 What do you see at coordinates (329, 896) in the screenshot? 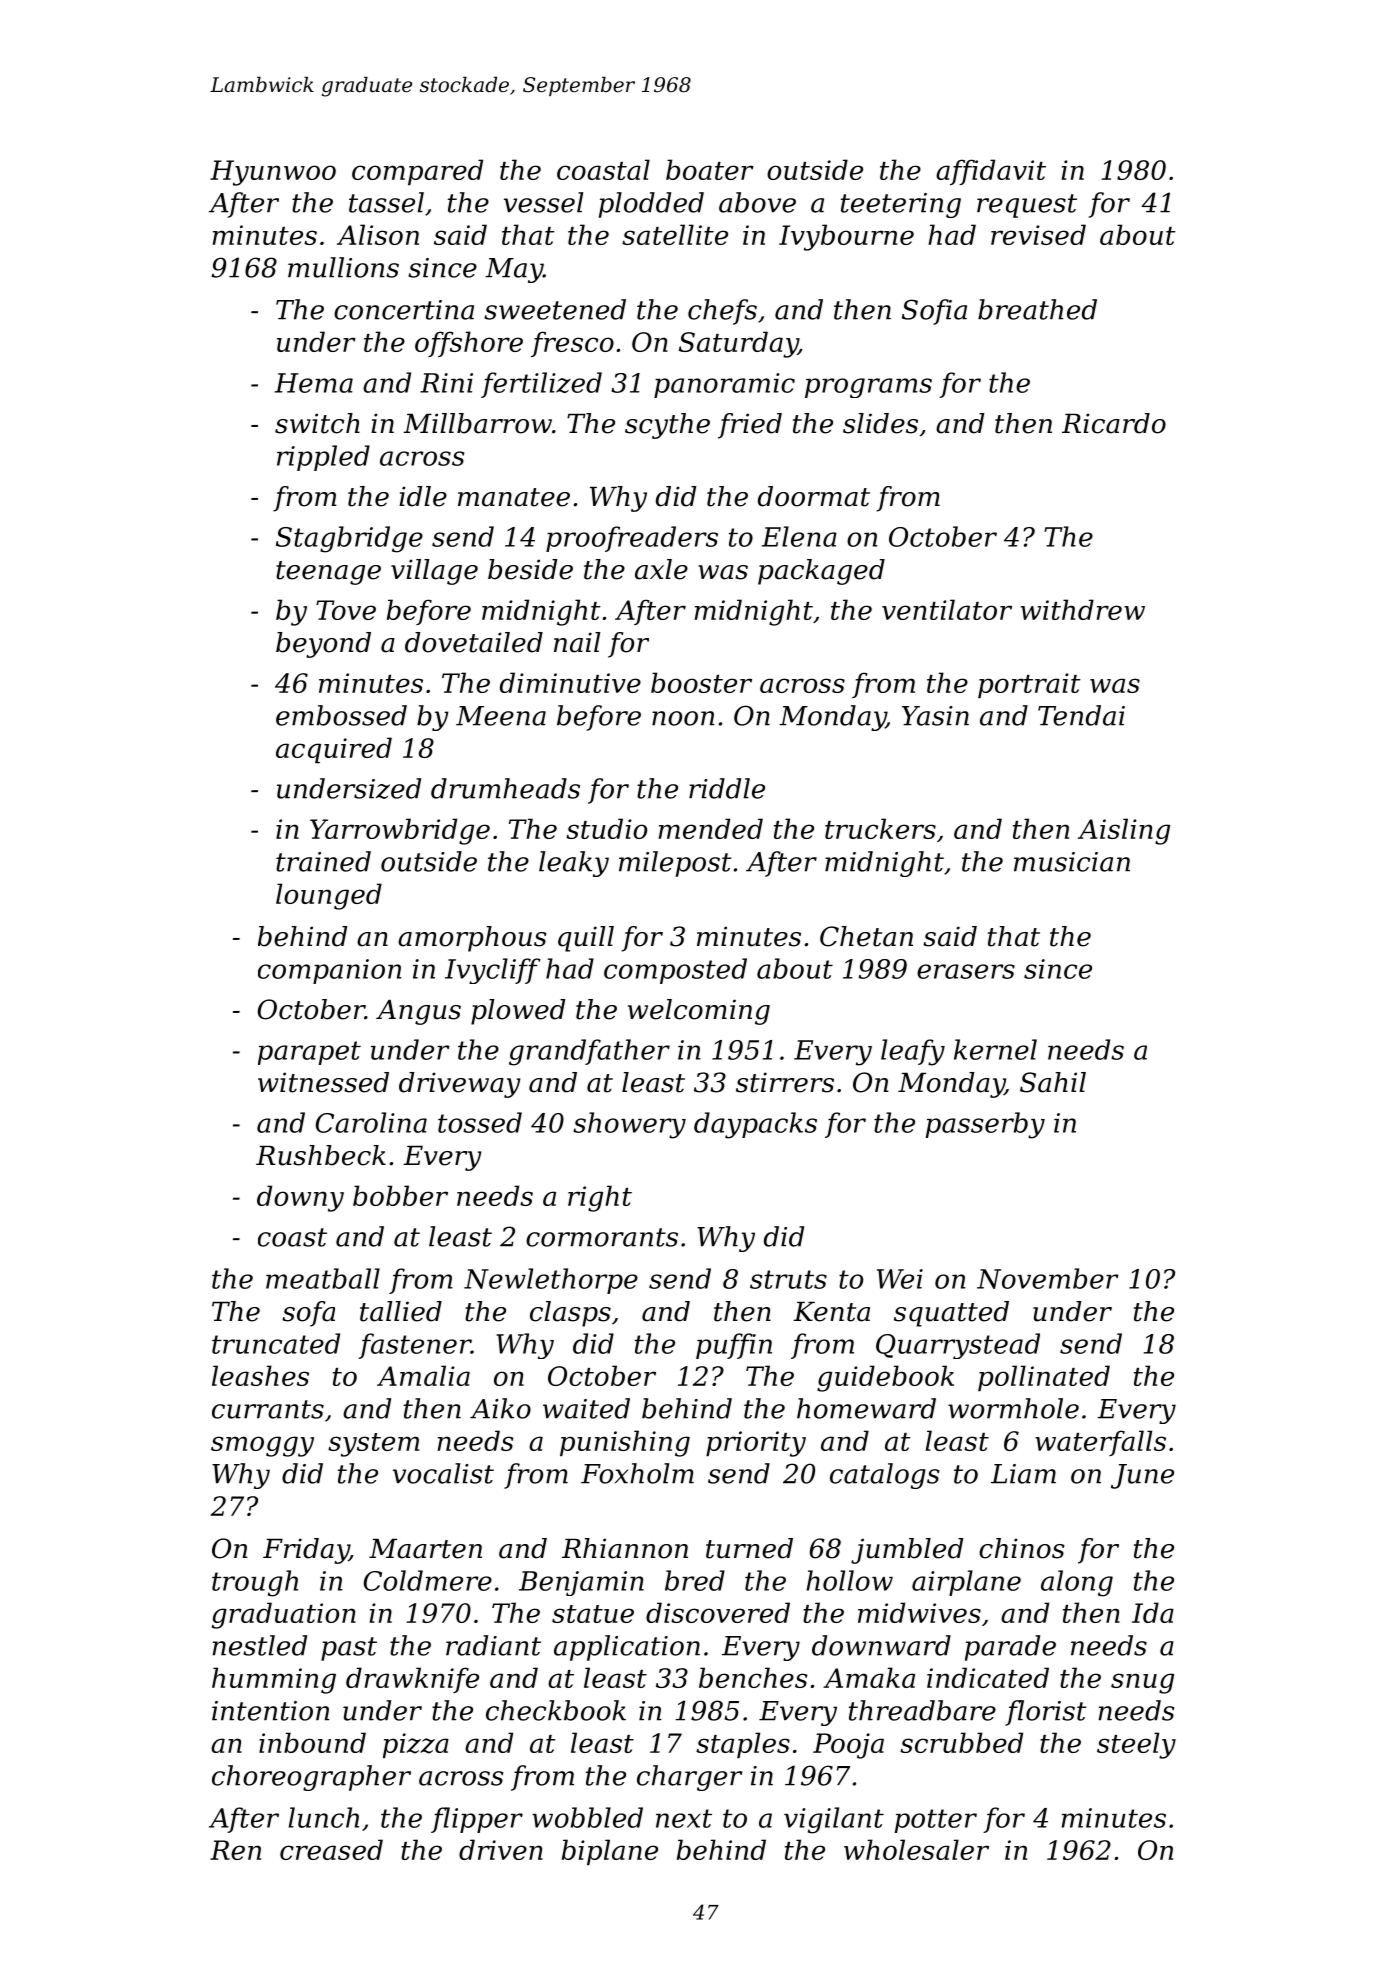
I see `lounged` at bounding box center [329, 896].
